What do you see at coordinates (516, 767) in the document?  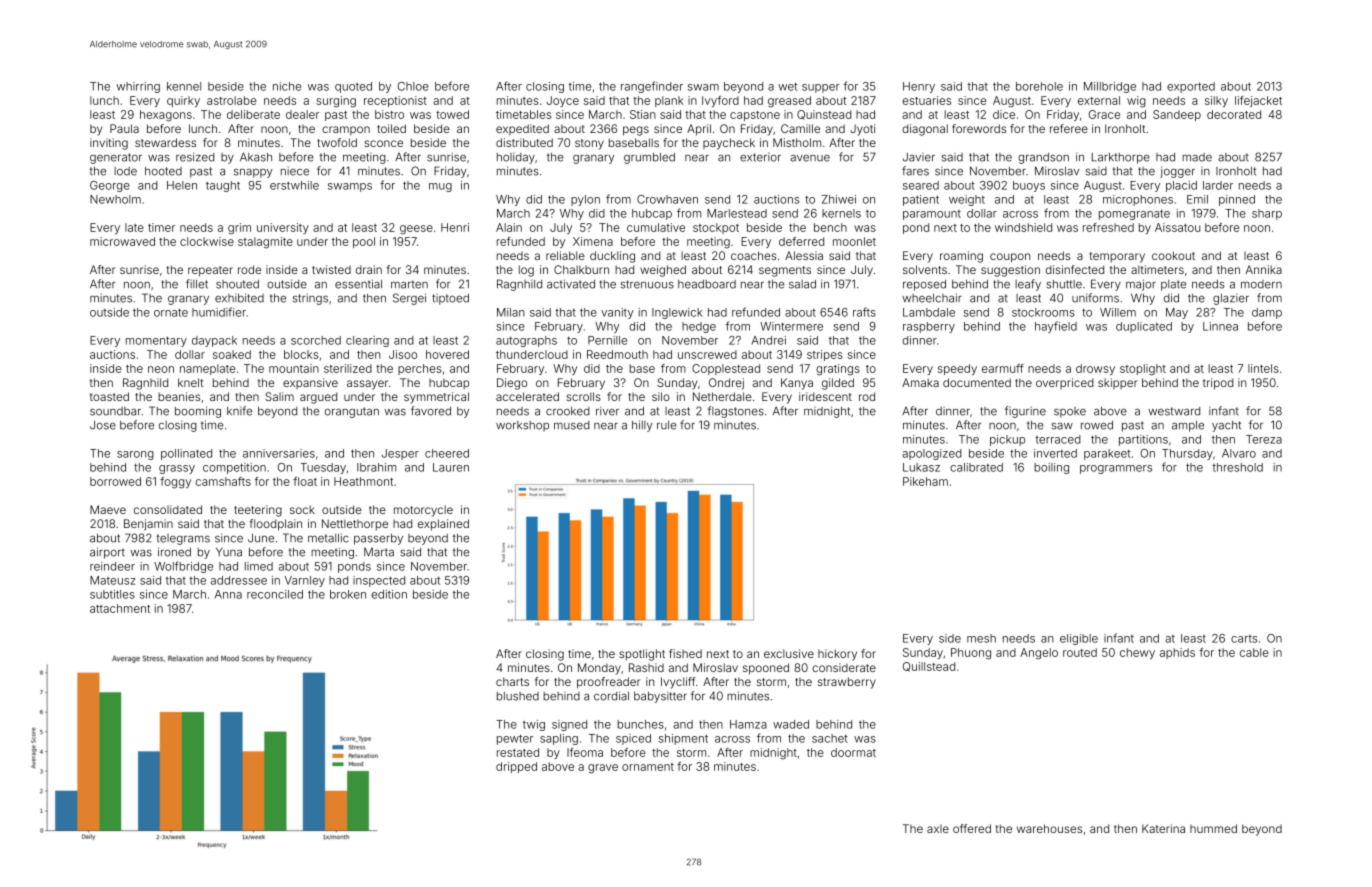 I see `dripped` at bounding box center [516, 767].
